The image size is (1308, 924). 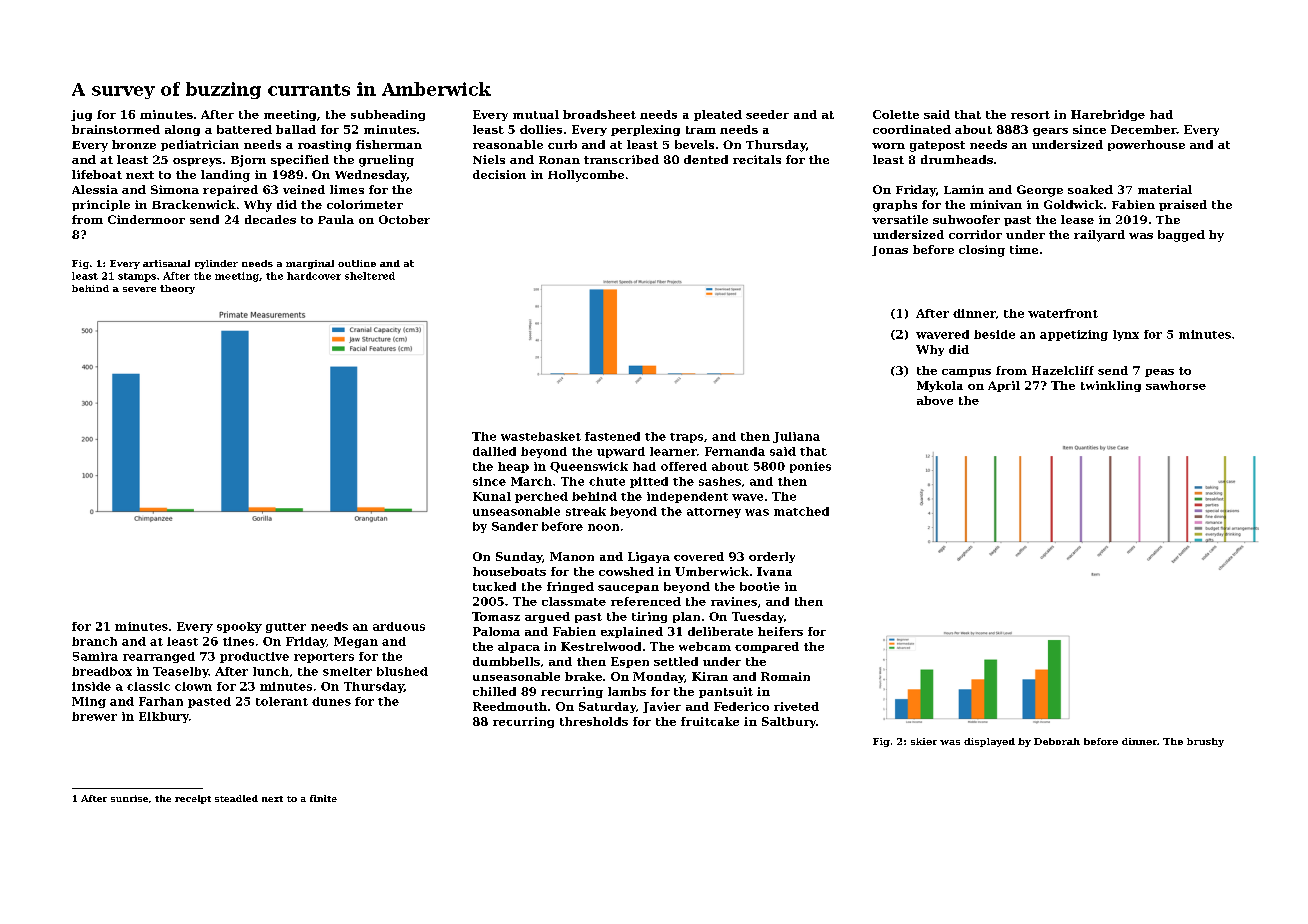 I want to click on brake, so click(x=583, y=676).
